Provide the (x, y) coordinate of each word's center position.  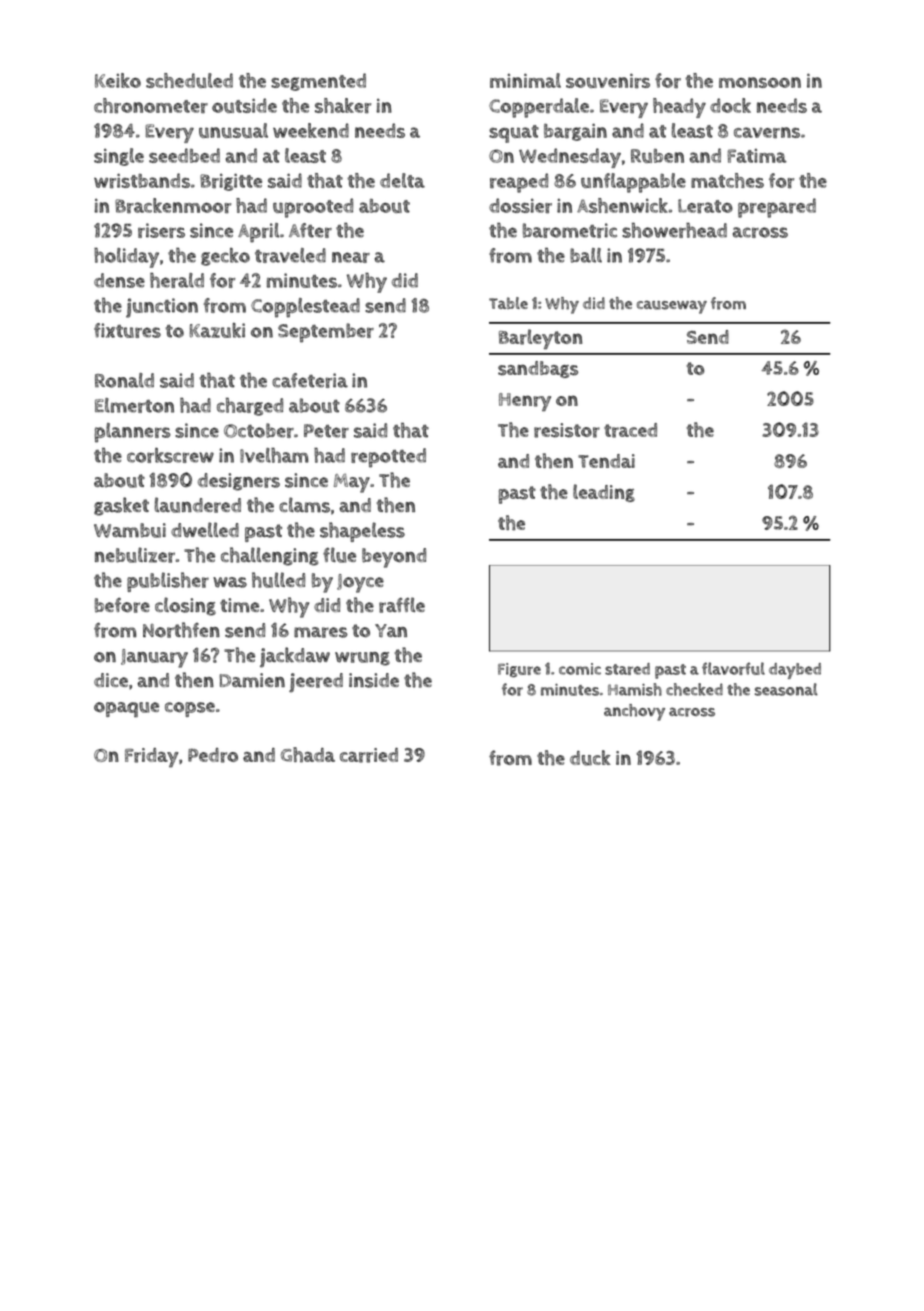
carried (369, 755)
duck (590, 758)
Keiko (118, 80)
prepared (777, 208)
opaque (126, 709)
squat (514, 134)
